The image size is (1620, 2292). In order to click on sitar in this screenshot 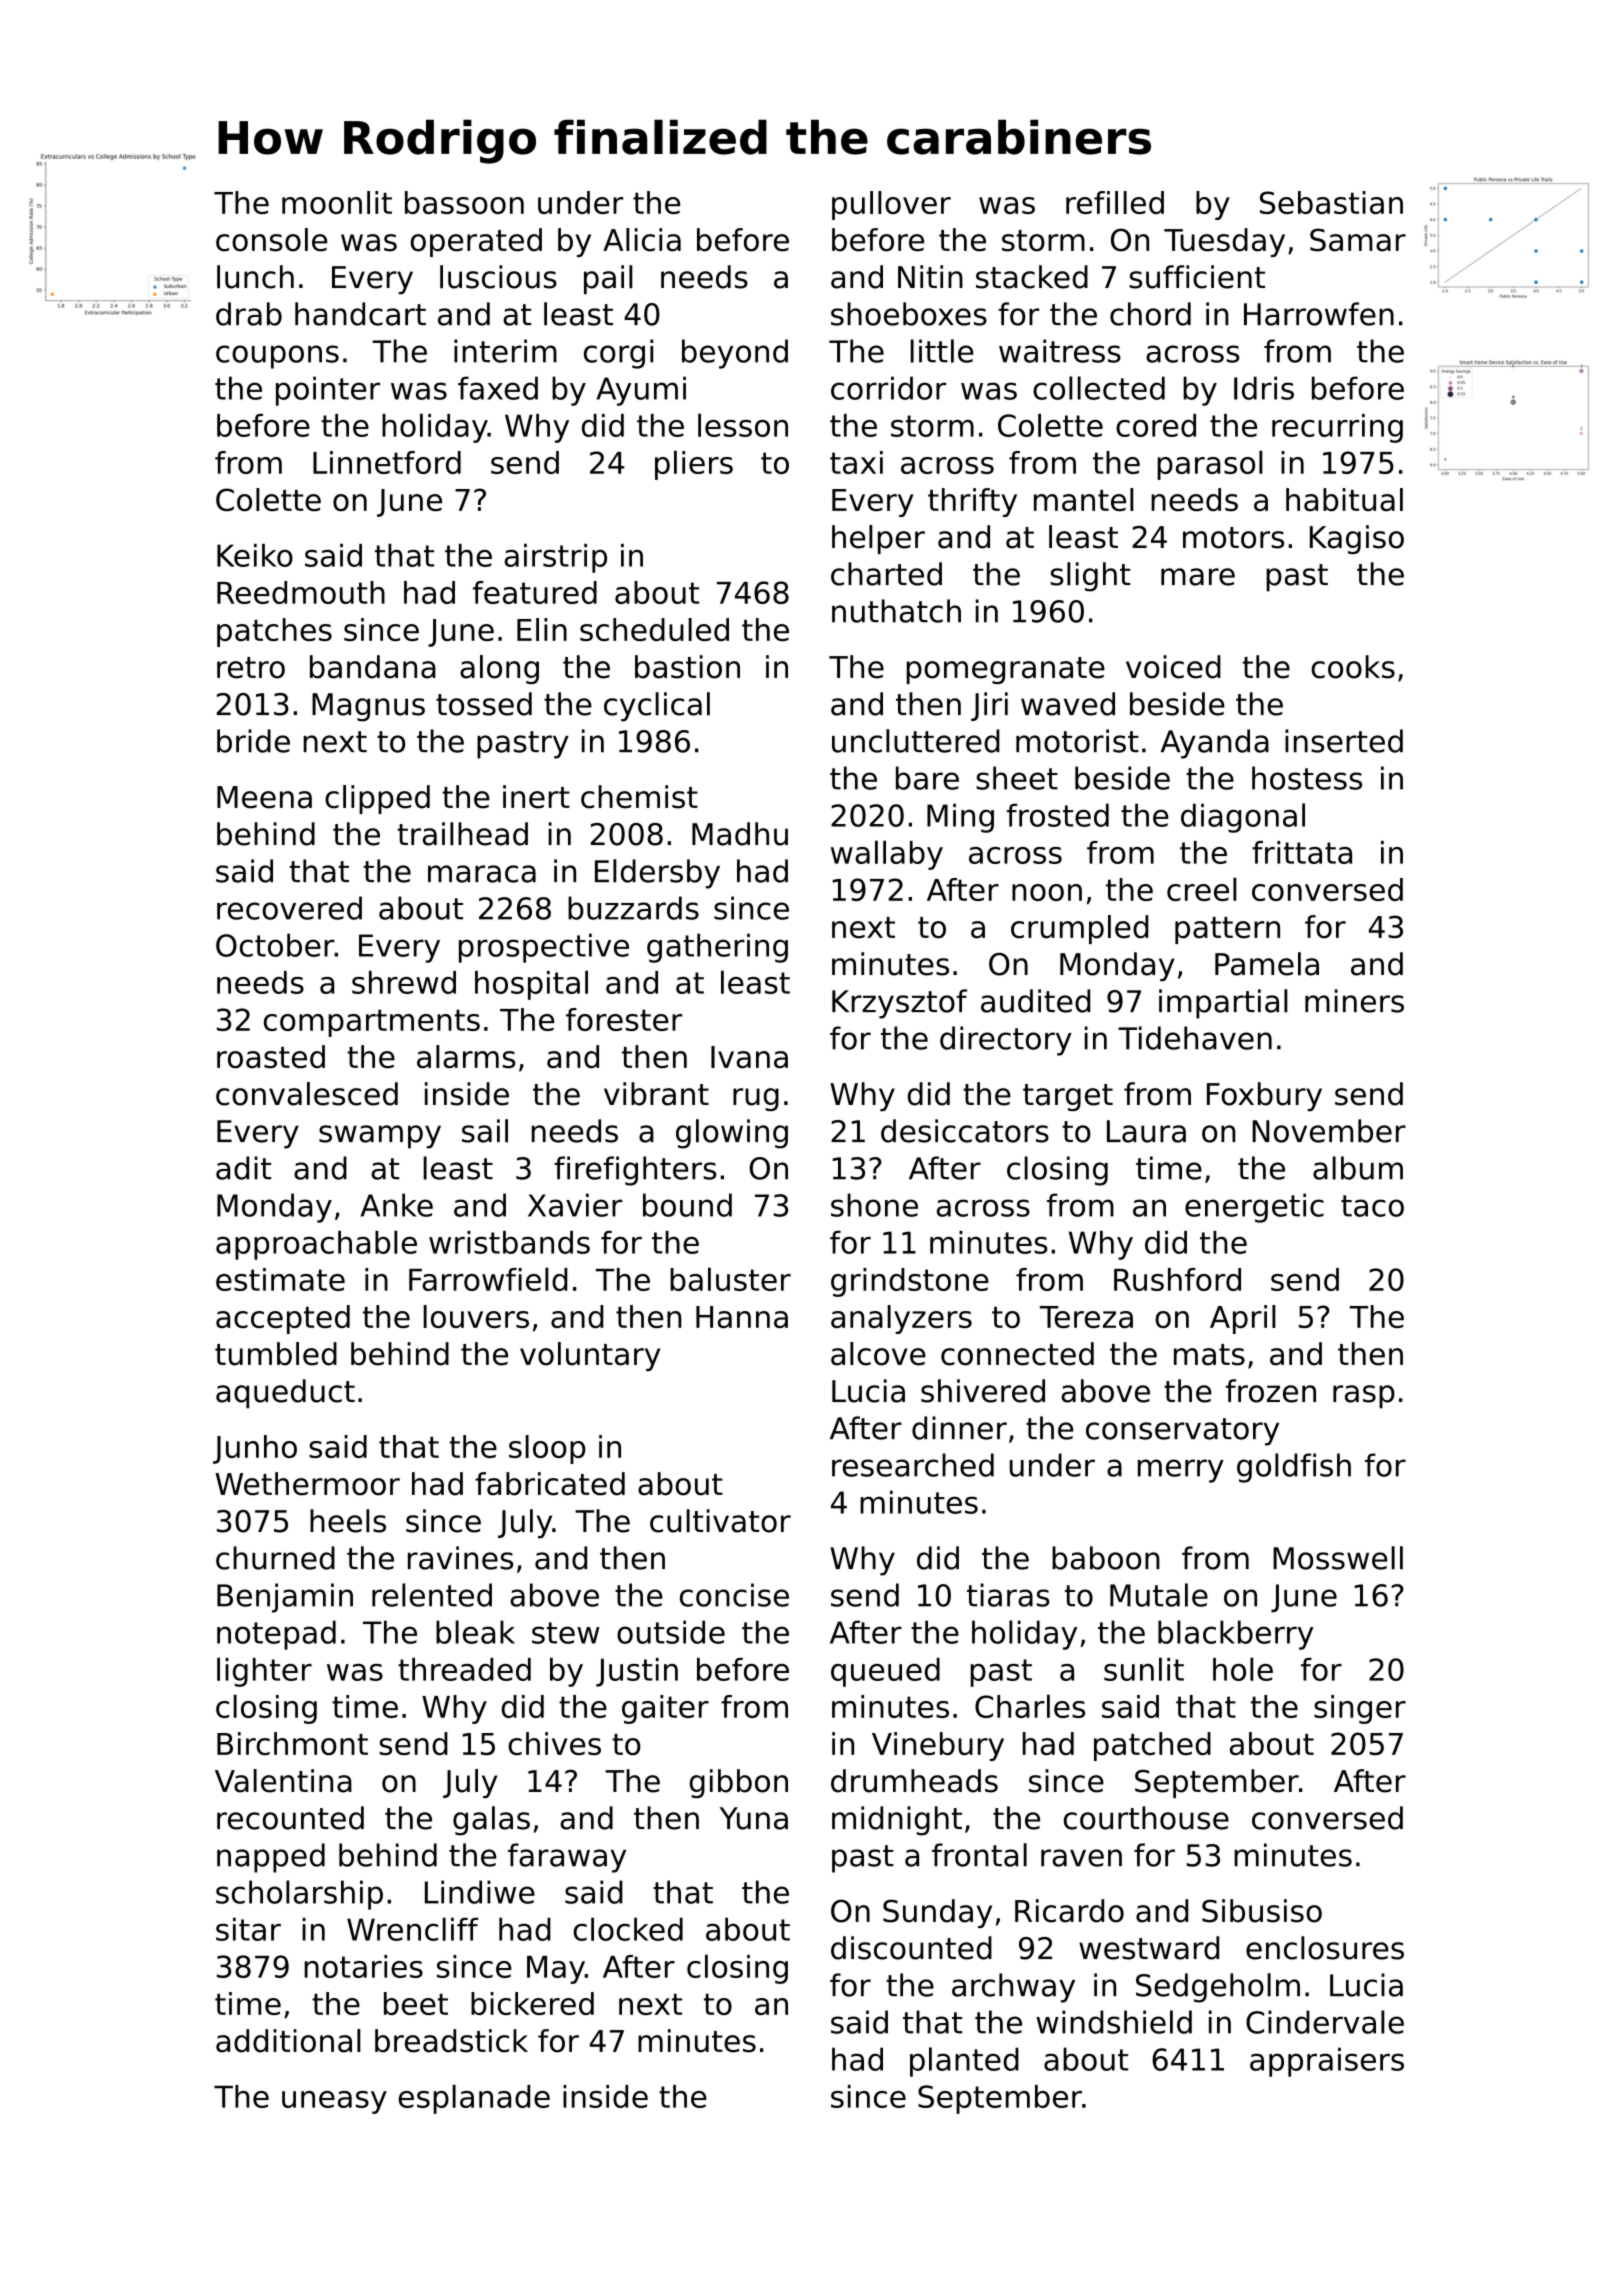, I will do `click(248, 1929)`.
